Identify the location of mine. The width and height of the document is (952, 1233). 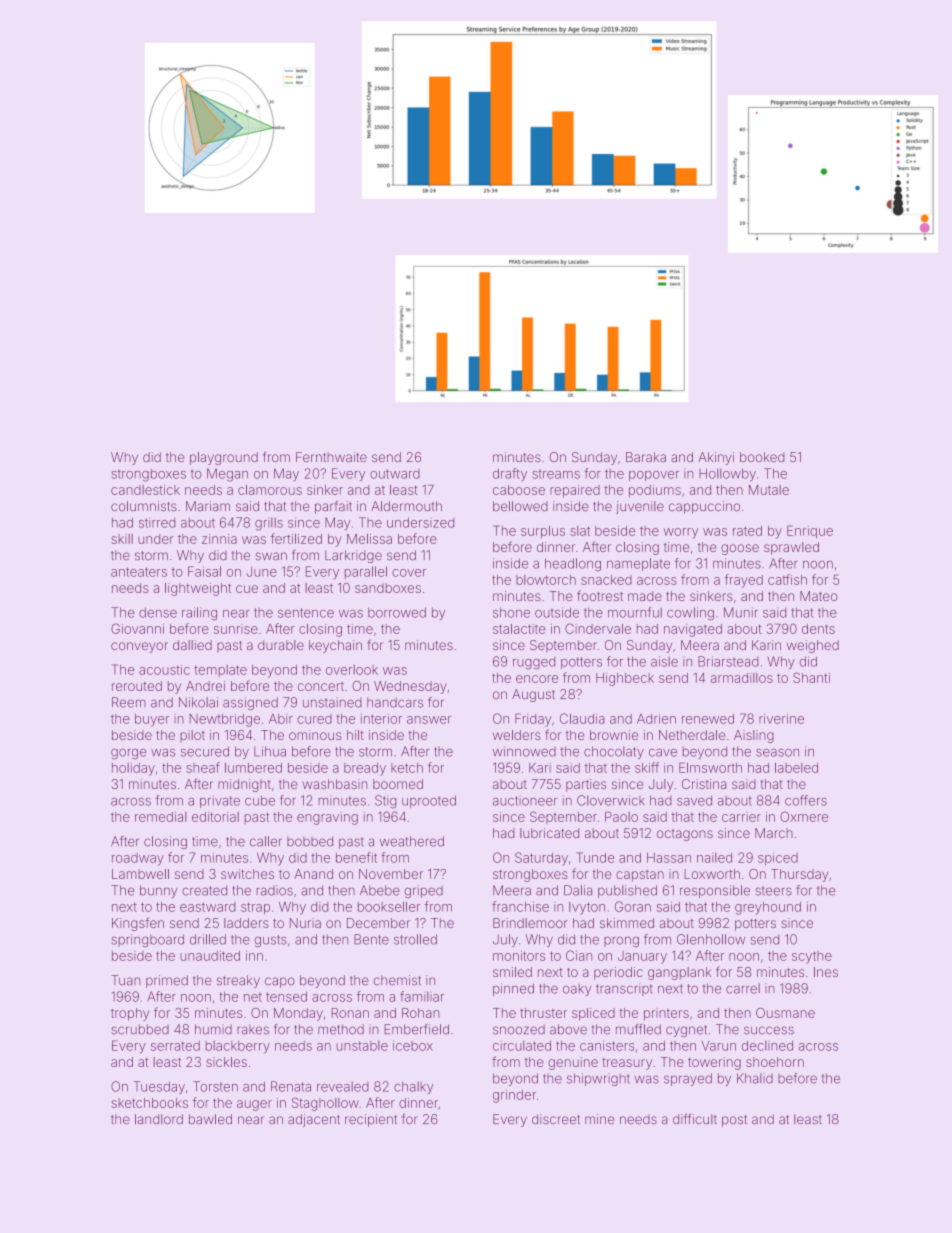
(599, 1119).
